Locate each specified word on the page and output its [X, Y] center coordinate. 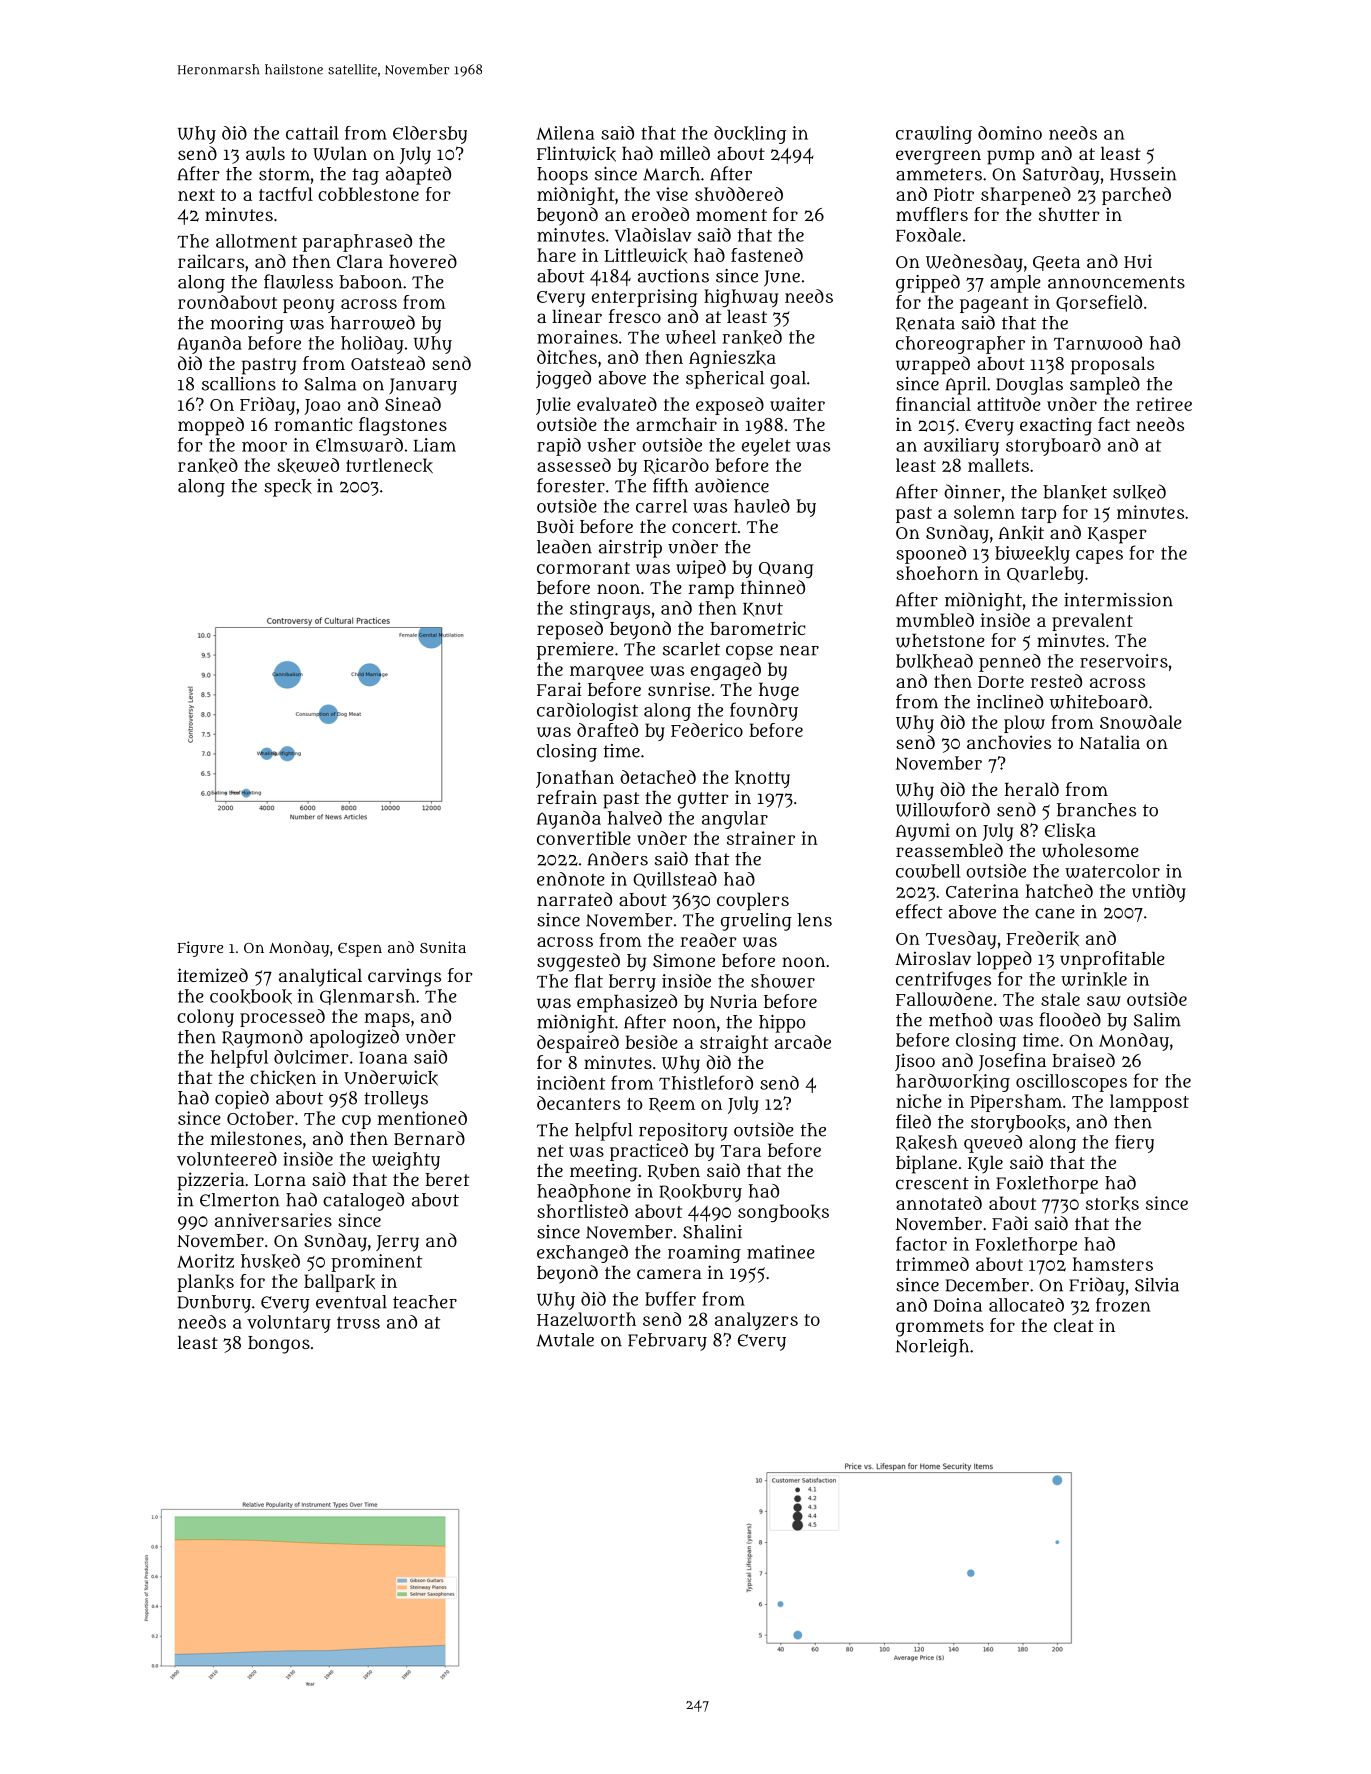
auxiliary [961, 447]
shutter [1069, 214]
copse [749, 653]
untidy [1159, 893]
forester [571, 485]
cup [356, 1122]
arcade [803, 1042]
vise [672, 194]
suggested [578, 962]
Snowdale [1141, 722]
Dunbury [214, 1304]
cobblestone [368, 194]
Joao [322, 407]
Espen [360, 950]
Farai [559, 689]
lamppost [1149, 1103]
